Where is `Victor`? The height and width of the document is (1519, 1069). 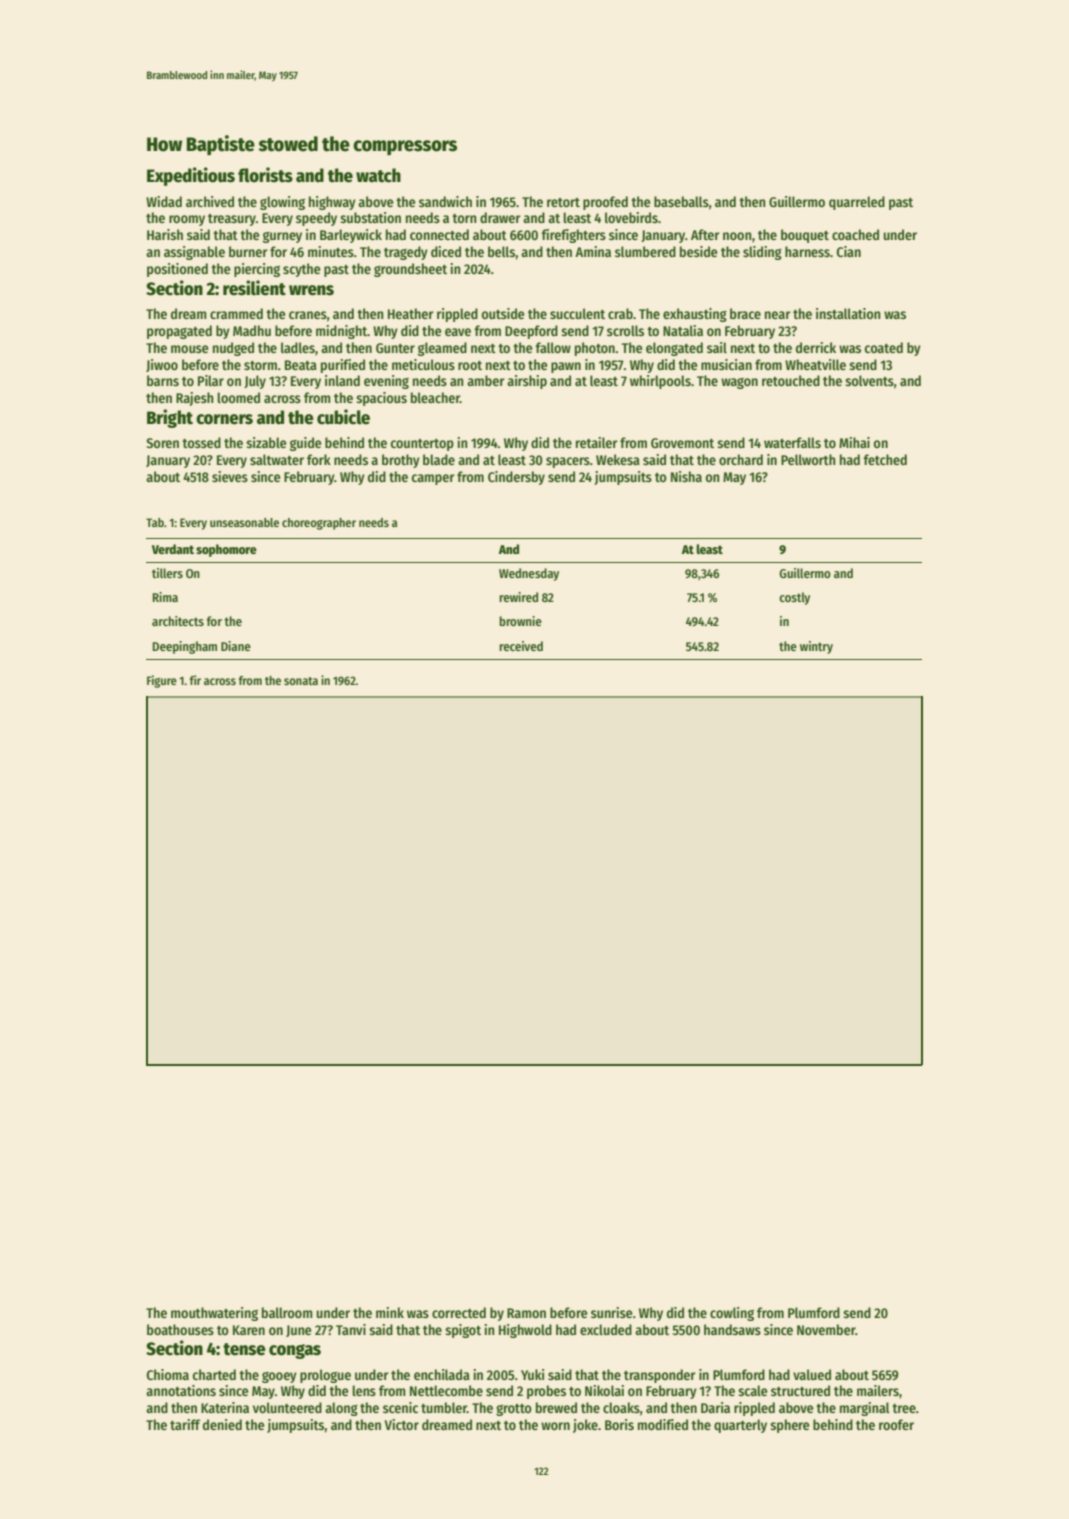
Victor is located at coordinates (402, 1424).
